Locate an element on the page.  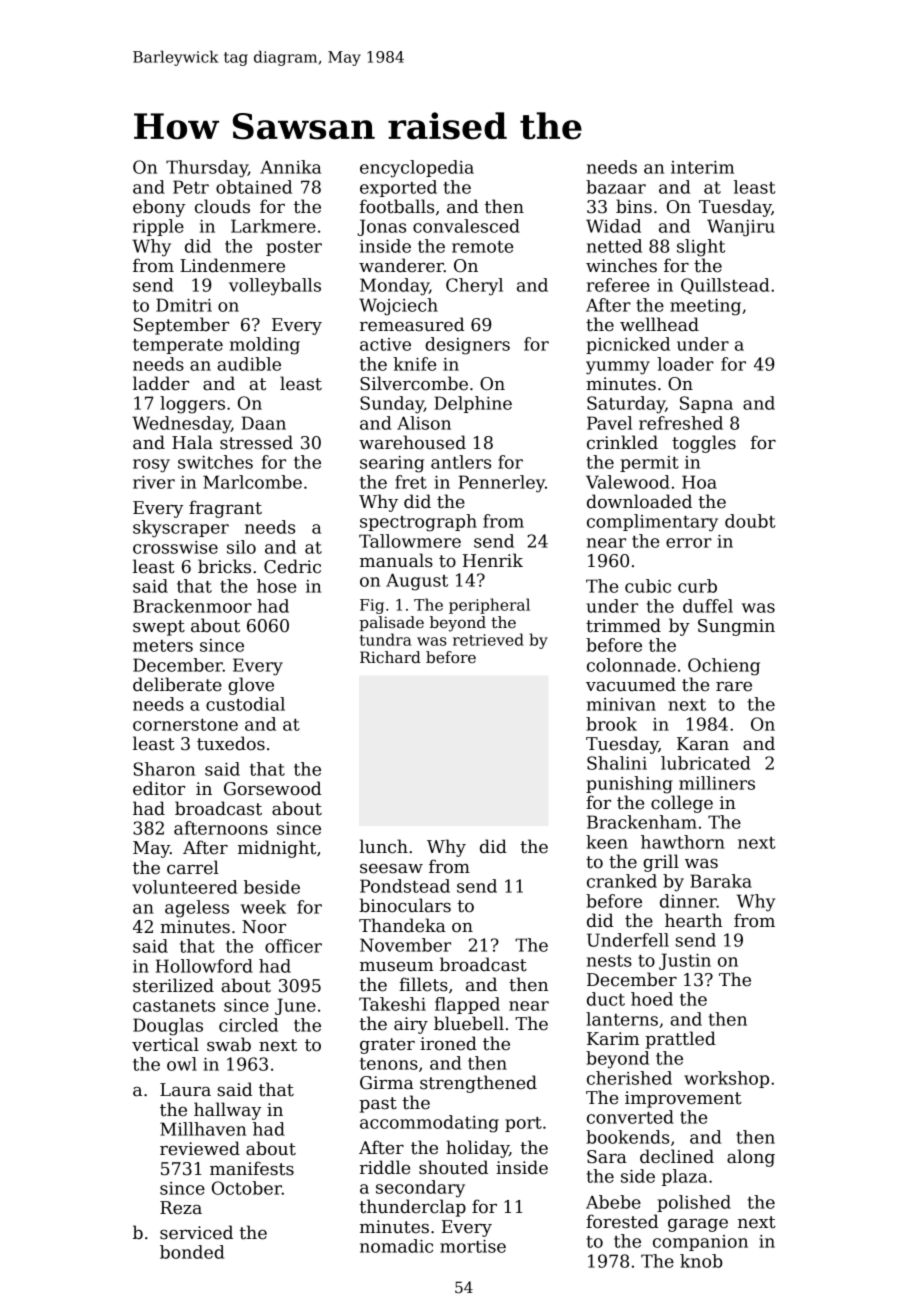
Thursday is located at coordinates (207, 169).
